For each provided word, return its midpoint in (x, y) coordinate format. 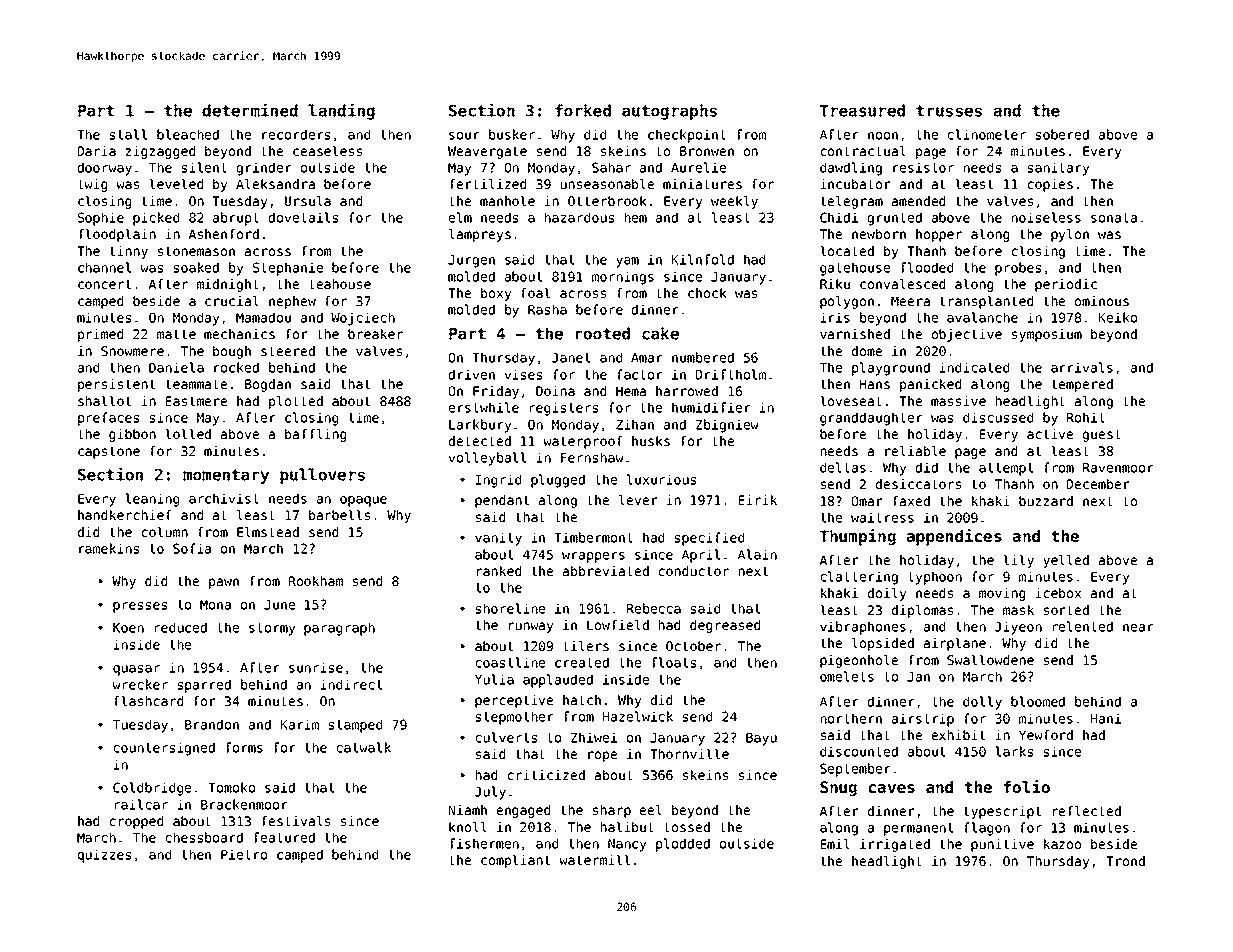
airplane (955, 644)
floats (674, 662)
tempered (1082, 385)
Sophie (101, 219)
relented (1083, 626)
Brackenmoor (244, 804)
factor (640, 374)
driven (472, 374)
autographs (669, 112)
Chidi (839, 217)
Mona (215, 605)
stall (128, 134)
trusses (949, 111)
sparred (204, 686)
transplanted (986, 302)
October (693, 646)
